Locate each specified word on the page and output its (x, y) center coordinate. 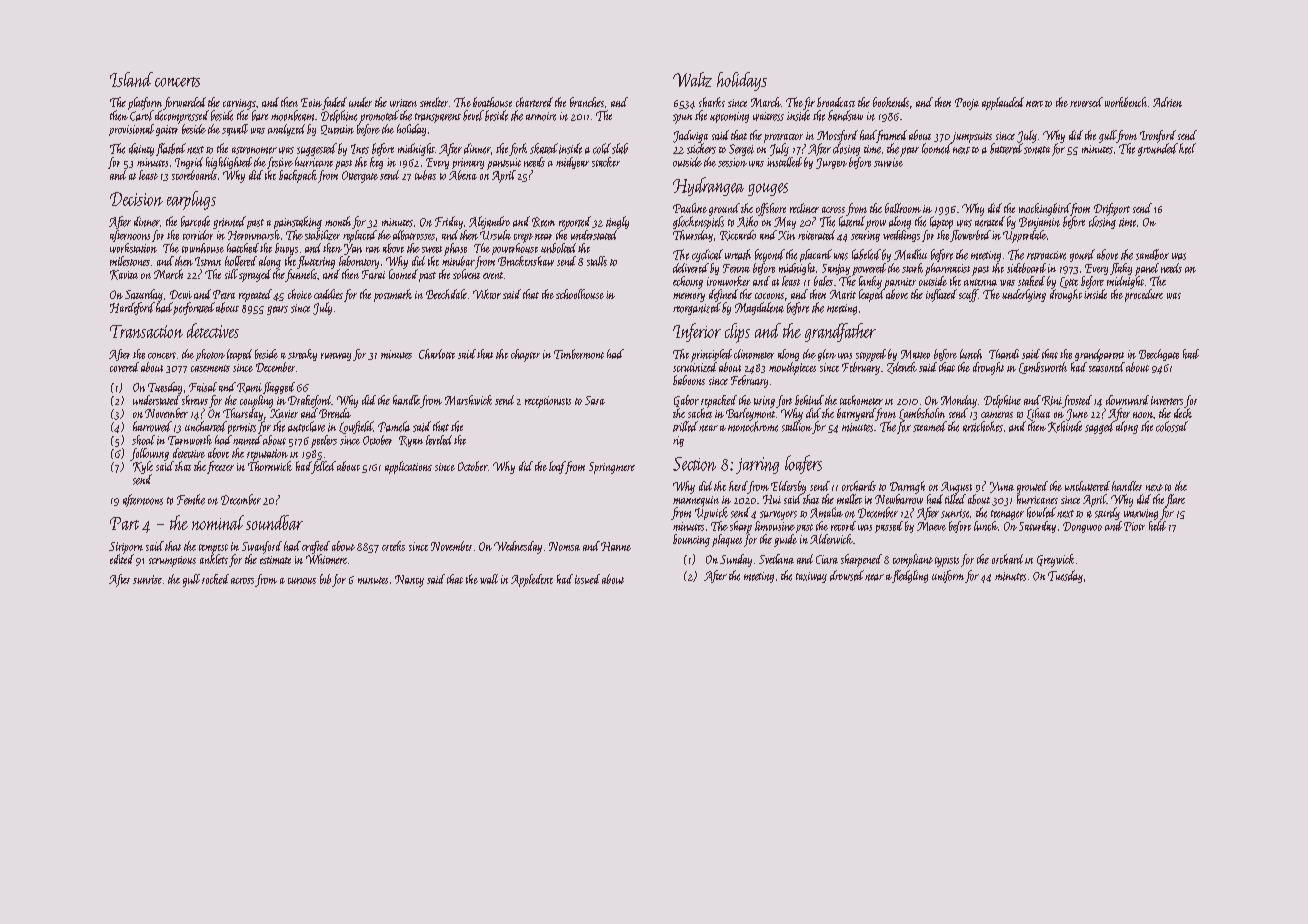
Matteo (915, 354)
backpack (298, 176)
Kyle (143, 467)
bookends (891, 102)
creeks (393, 546)
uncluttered (1087, 486)
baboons (689, 380)
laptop (941, 222)
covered (124, 367)
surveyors (778, 515)
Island (131, 79)
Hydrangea (708, 186)
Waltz (692, 79)
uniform (948, 576)
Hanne (616, 546)
